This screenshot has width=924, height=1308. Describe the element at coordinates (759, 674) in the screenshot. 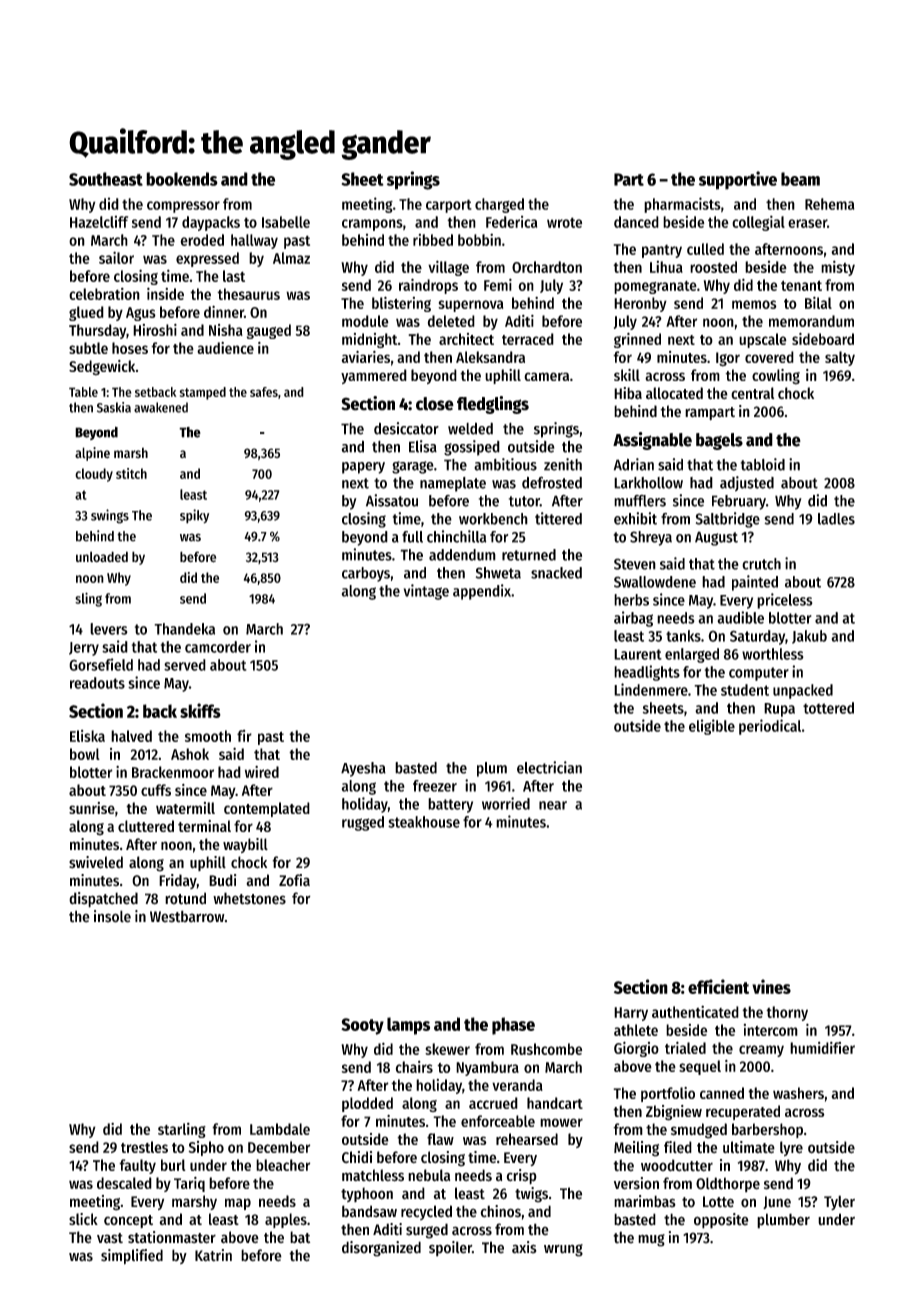

I see `computer` at that location.
